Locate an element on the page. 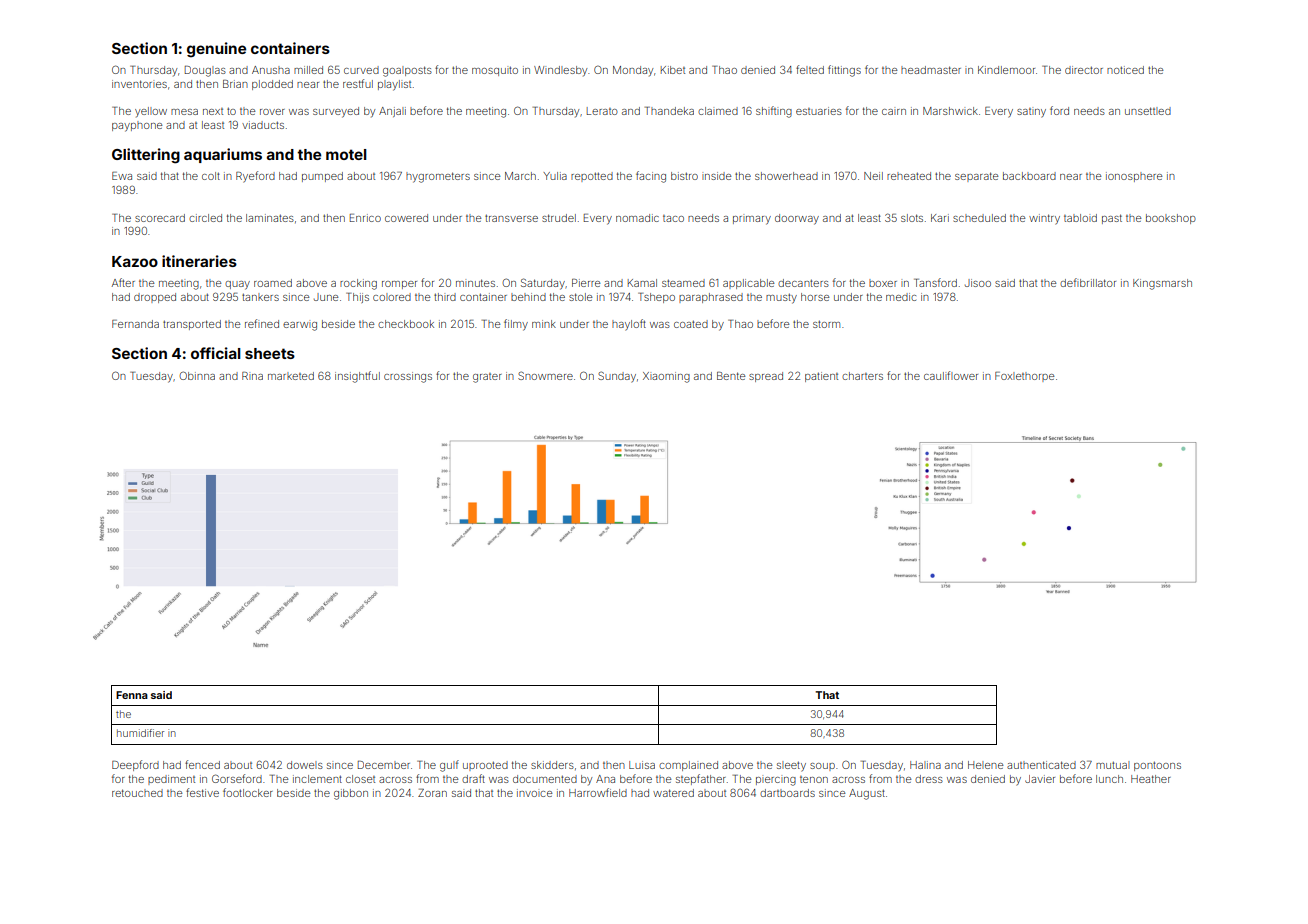 The height and width of the page is (924, 1308). Kingsmarsh is located at coordinates (1162, 284).
